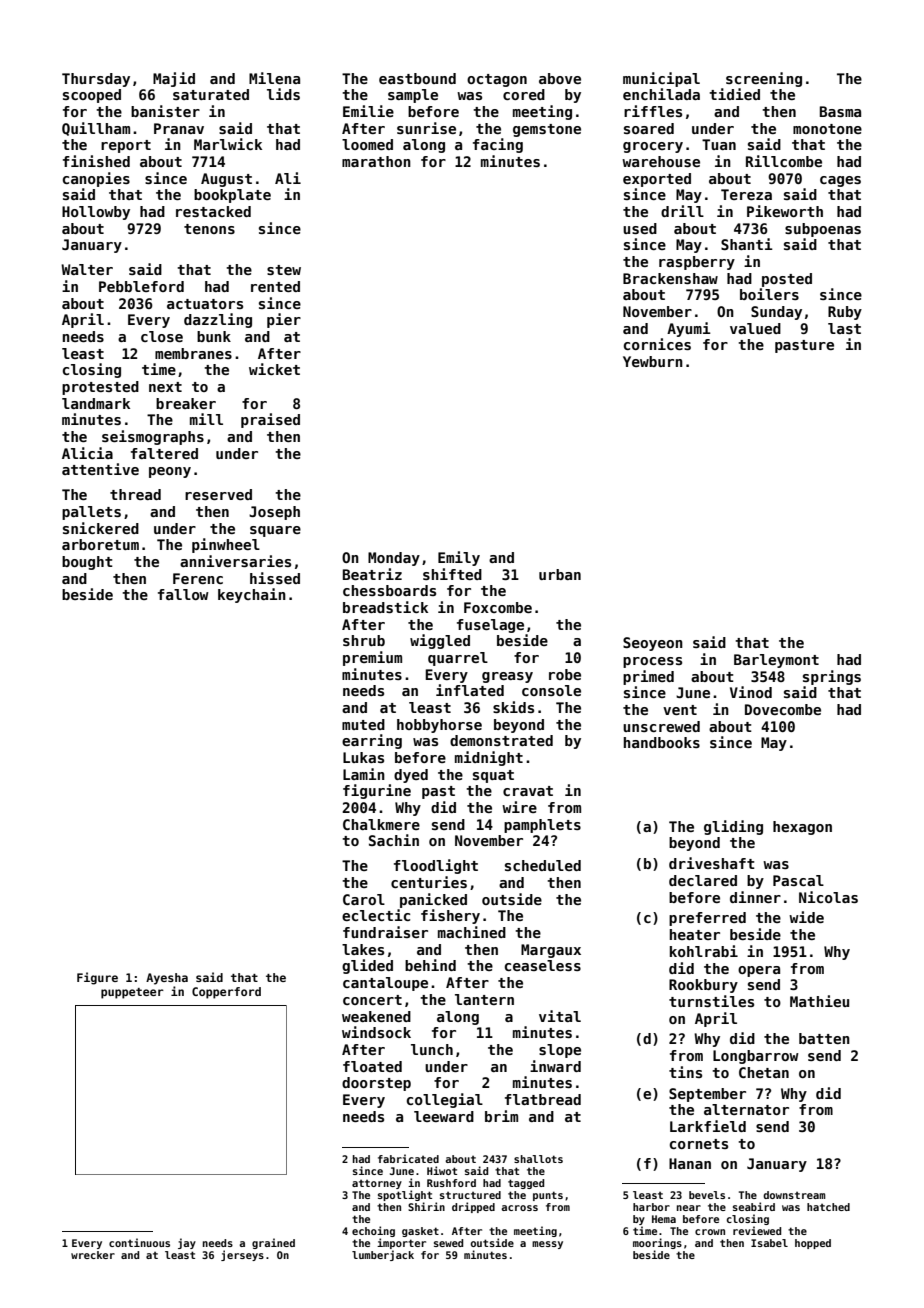  What do you see at coordinates (699, 1144) in the screenshot?
I see `cornets` at bounding box center [699, 1144].
